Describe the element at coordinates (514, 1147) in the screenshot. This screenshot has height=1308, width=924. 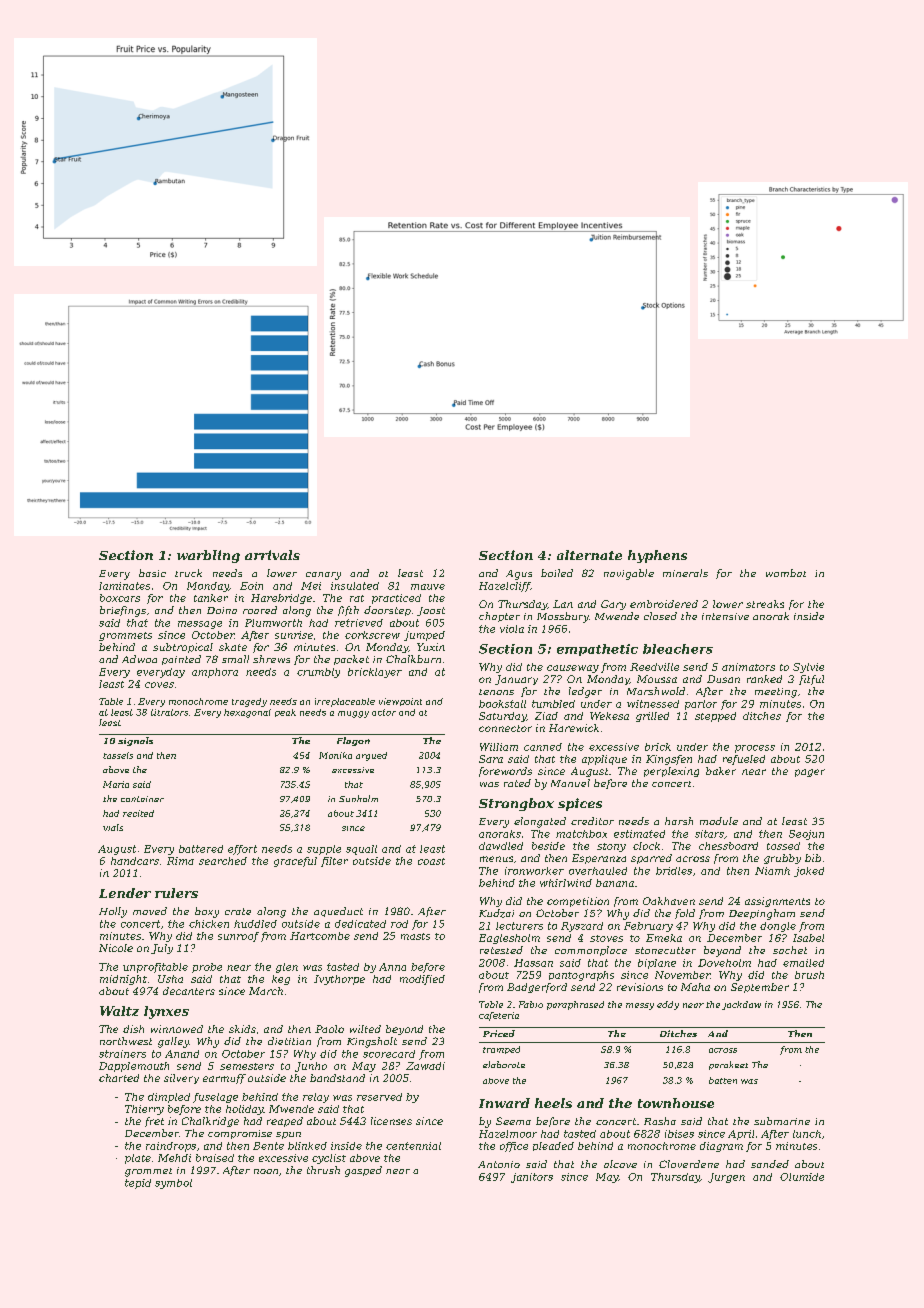
I see `office` at that location.
